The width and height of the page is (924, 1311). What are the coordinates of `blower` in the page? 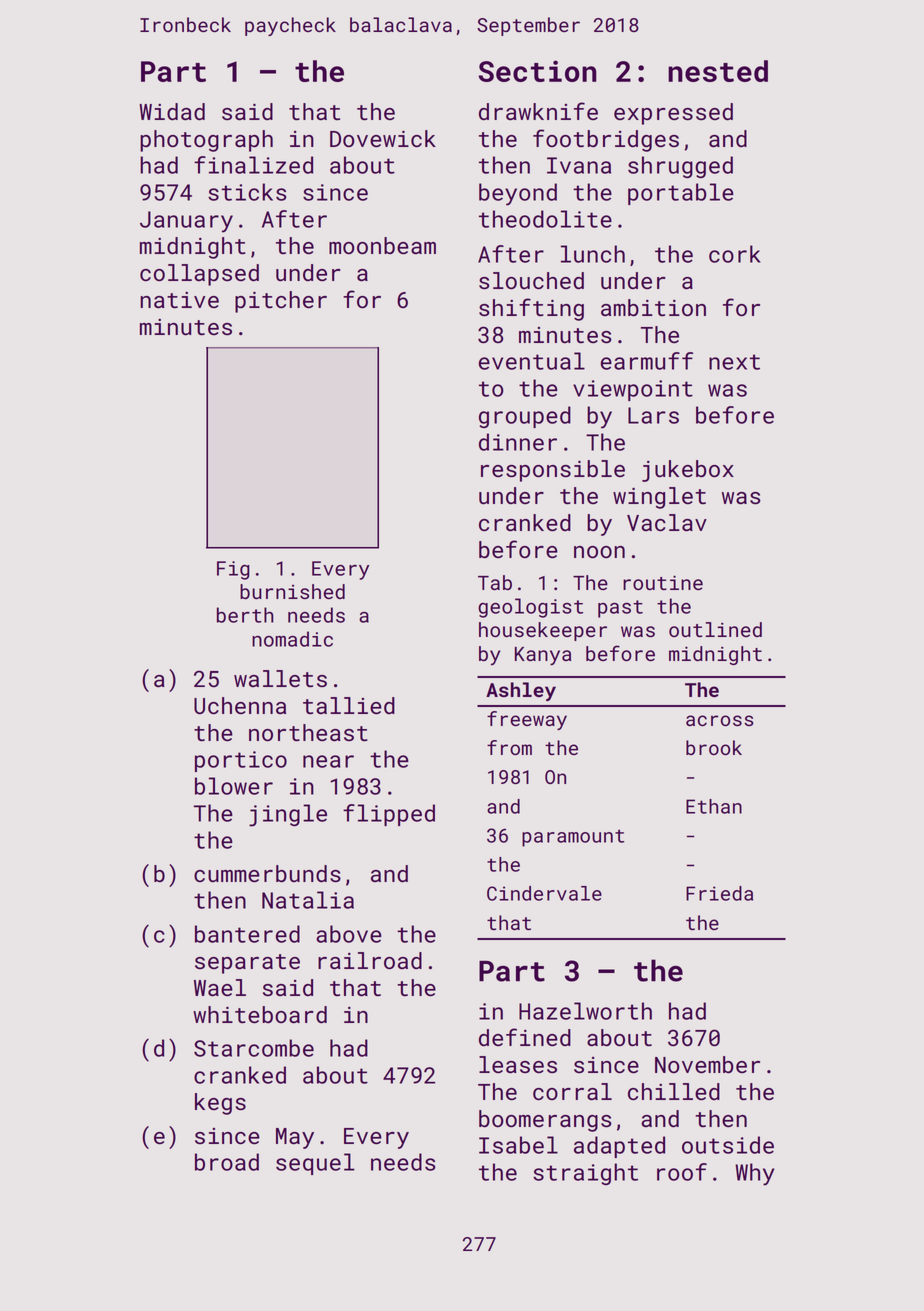 It's located at (234, 786).
